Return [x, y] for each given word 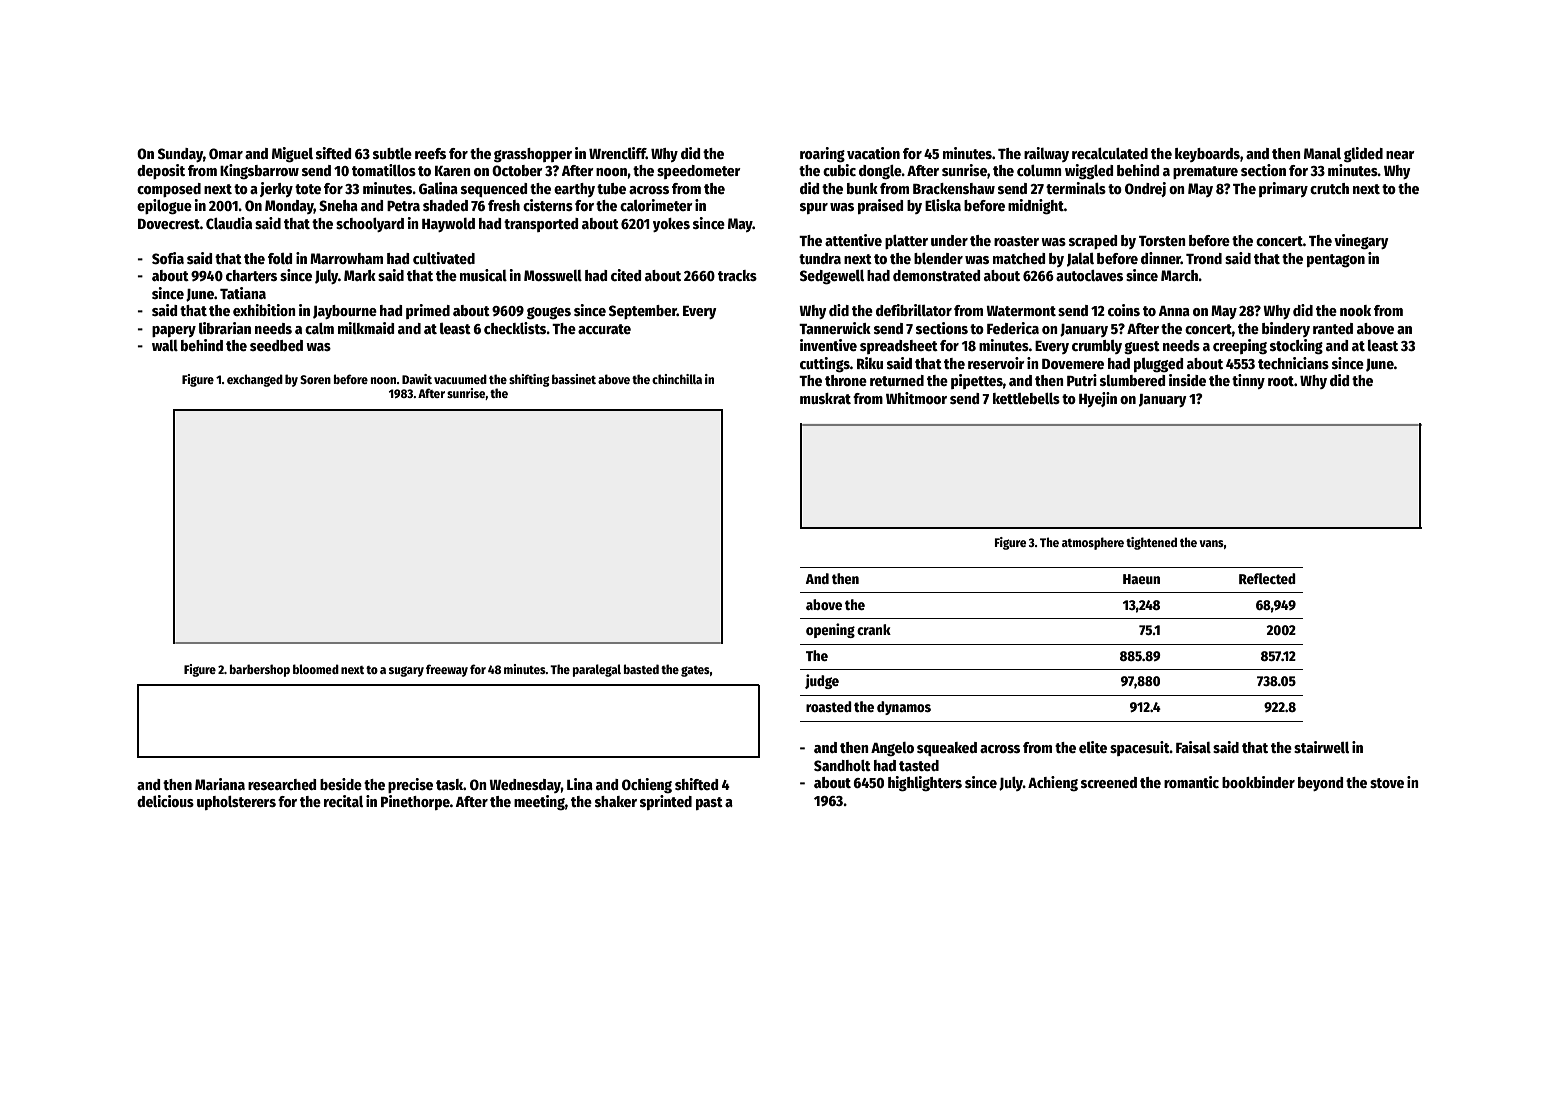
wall [165, 345]
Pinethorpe [415, 802]
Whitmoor [916, 398]
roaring [822, 155]
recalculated [1110, 153]
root [1281, 381]
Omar [226, 153]
